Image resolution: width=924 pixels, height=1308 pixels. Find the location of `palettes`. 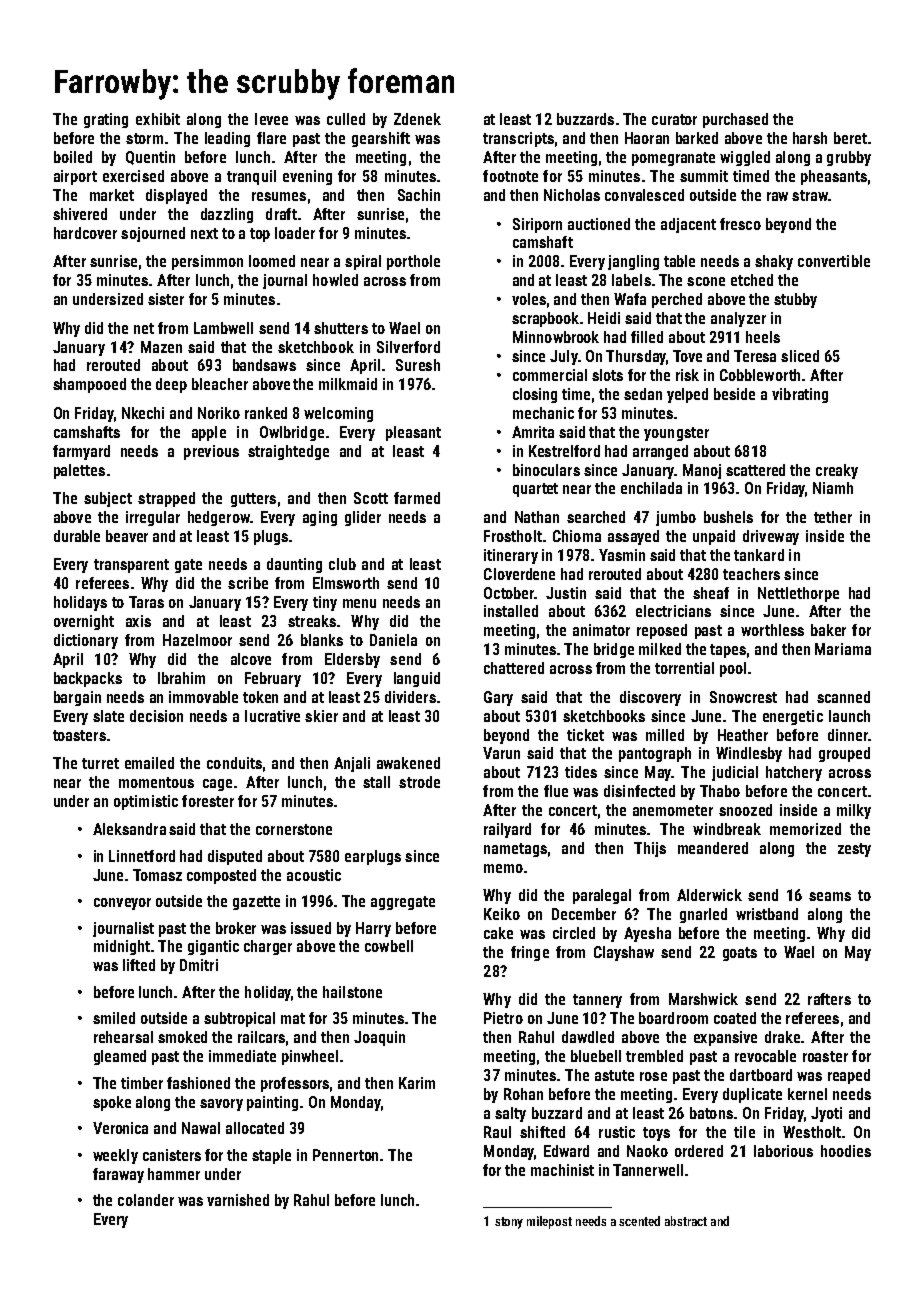

palettes is located at coordinates (79, 471).
